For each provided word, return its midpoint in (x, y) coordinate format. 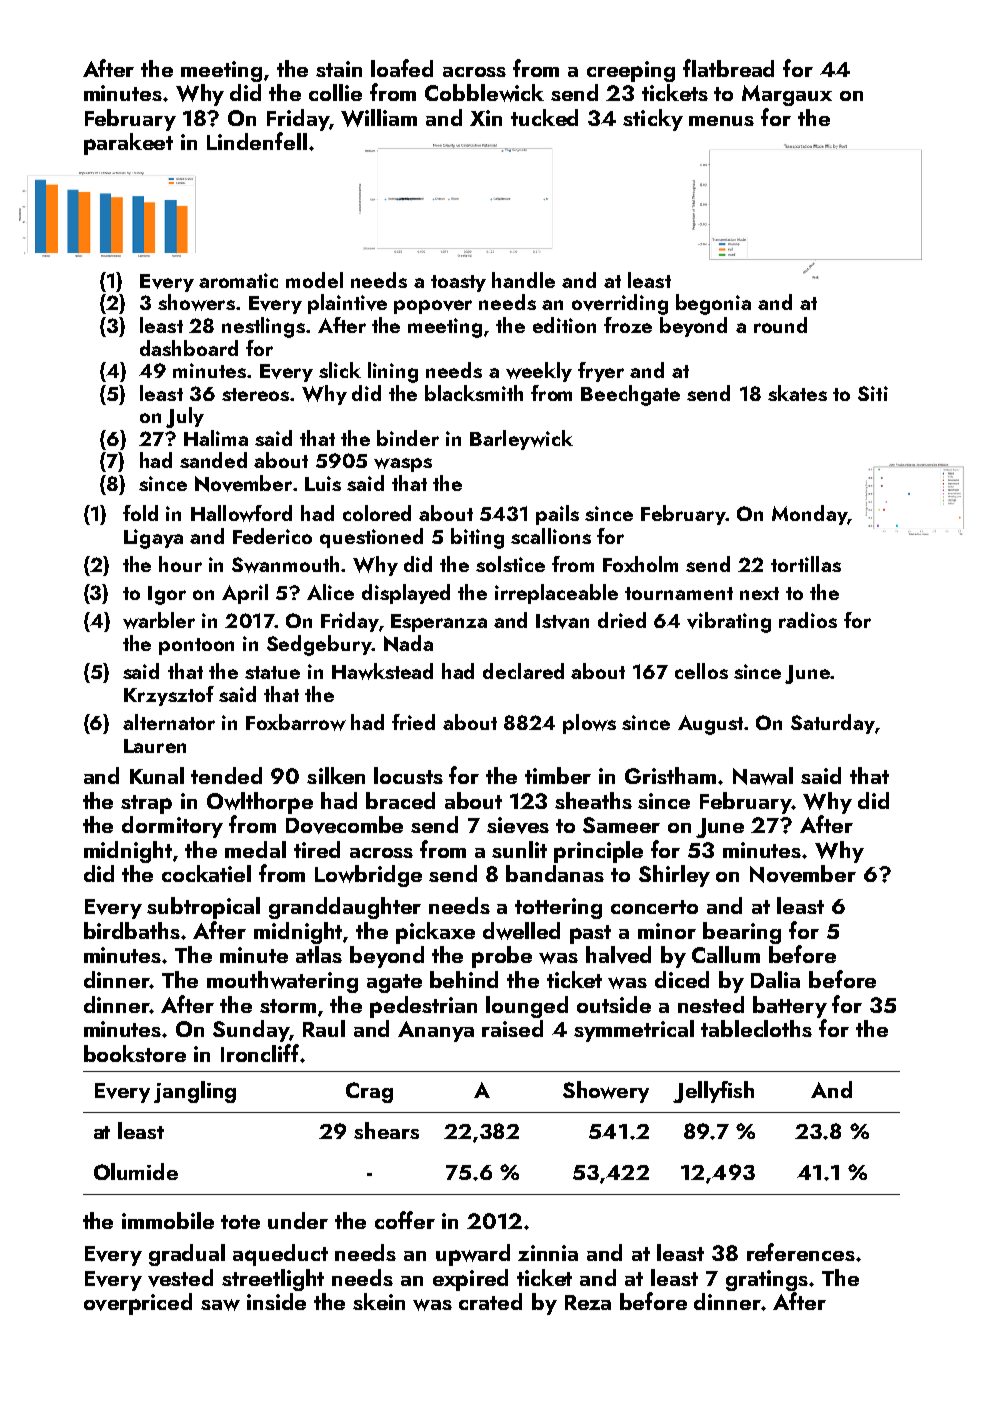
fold (140, 513)
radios (808, 620)
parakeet (128, 144)
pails (557, 515)
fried (413, 722)
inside (276, 1301)
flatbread (728, 68)
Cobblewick (484, 93)
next (759, 593)
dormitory (172, 827)
